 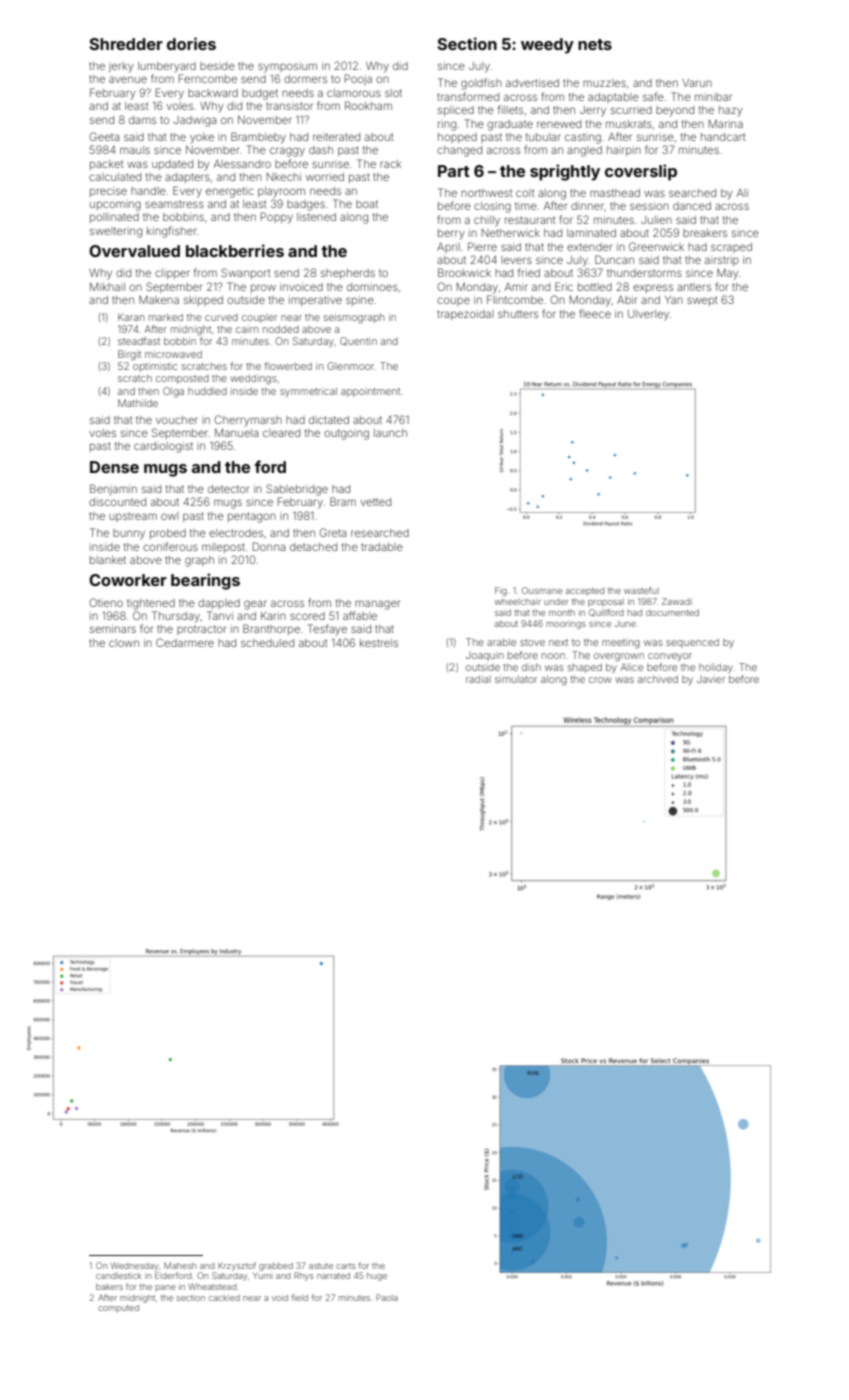 What do you see at coordinates (346, 1266) in the screenshot?
I see `carts` at bounding box center [346, 1266].
